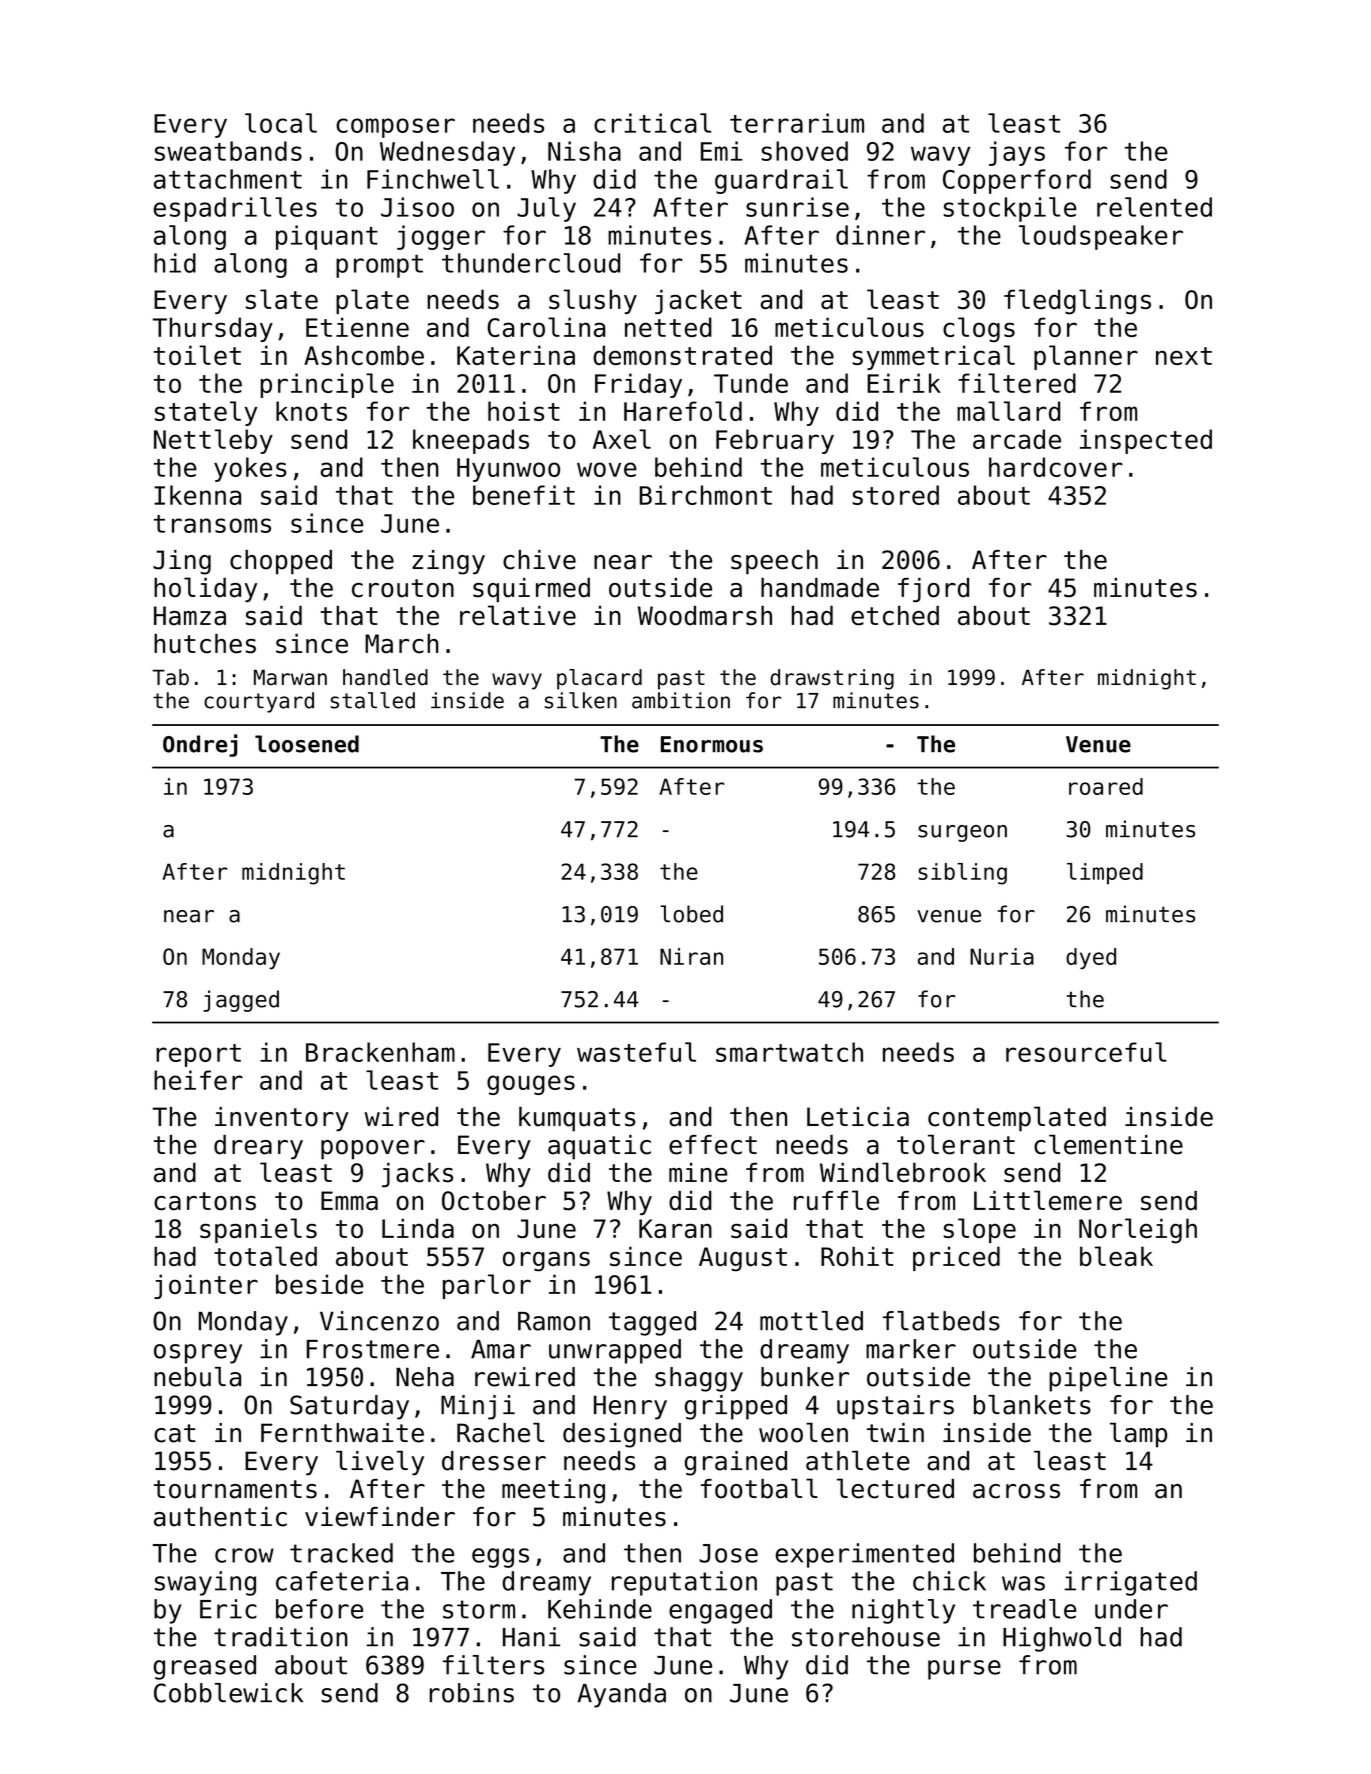  Describe the element at coordinates (241, 1001) in the screenshot. I see `jagged` at that location.
